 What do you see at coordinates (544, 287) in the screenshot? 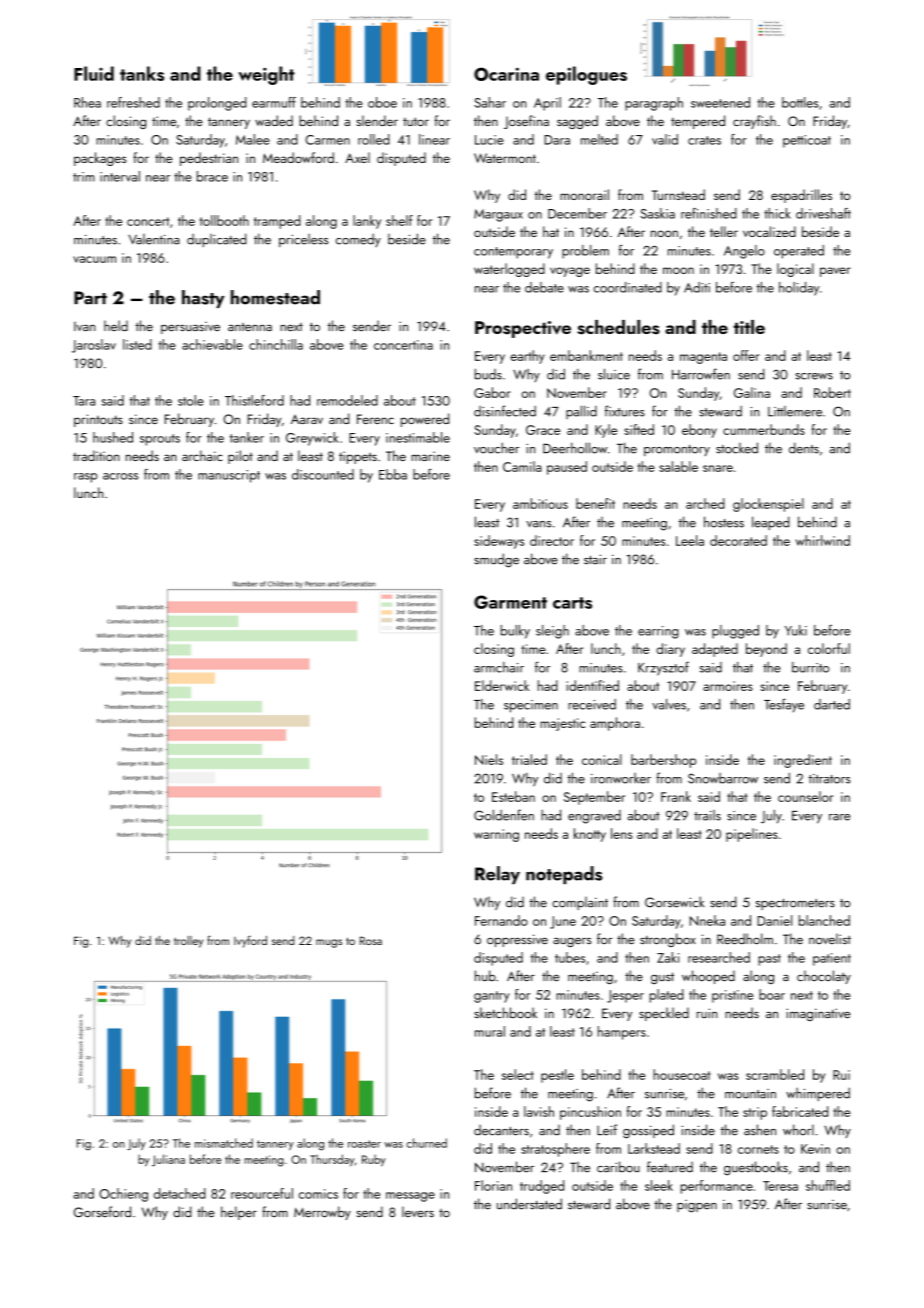
I see `debate` at bounding box center [544, 287].
